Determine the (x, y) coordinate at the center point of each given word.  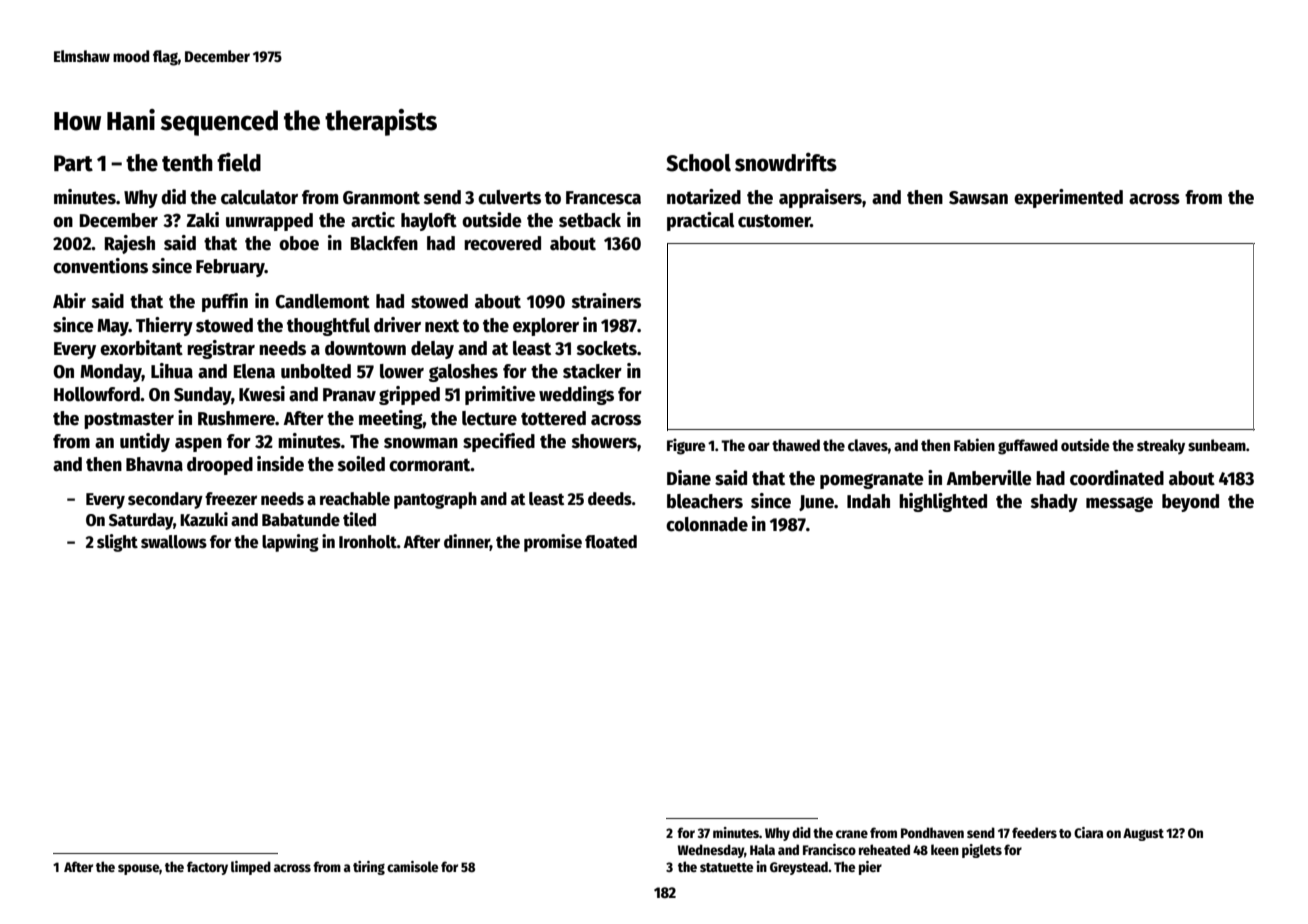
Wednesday (711, 851)
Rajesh (130, 244)
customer (774, 221)
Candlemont (322, 301)
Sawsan (978, 198)
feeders (1034, 832)
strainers (606, 301)
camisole (412, 866)
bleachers (705, 501)
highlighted (943, 502)
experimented (1068, 198)
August (1143, 834)
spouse (138, 869)
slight (117, 543)
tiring (369, 868)
